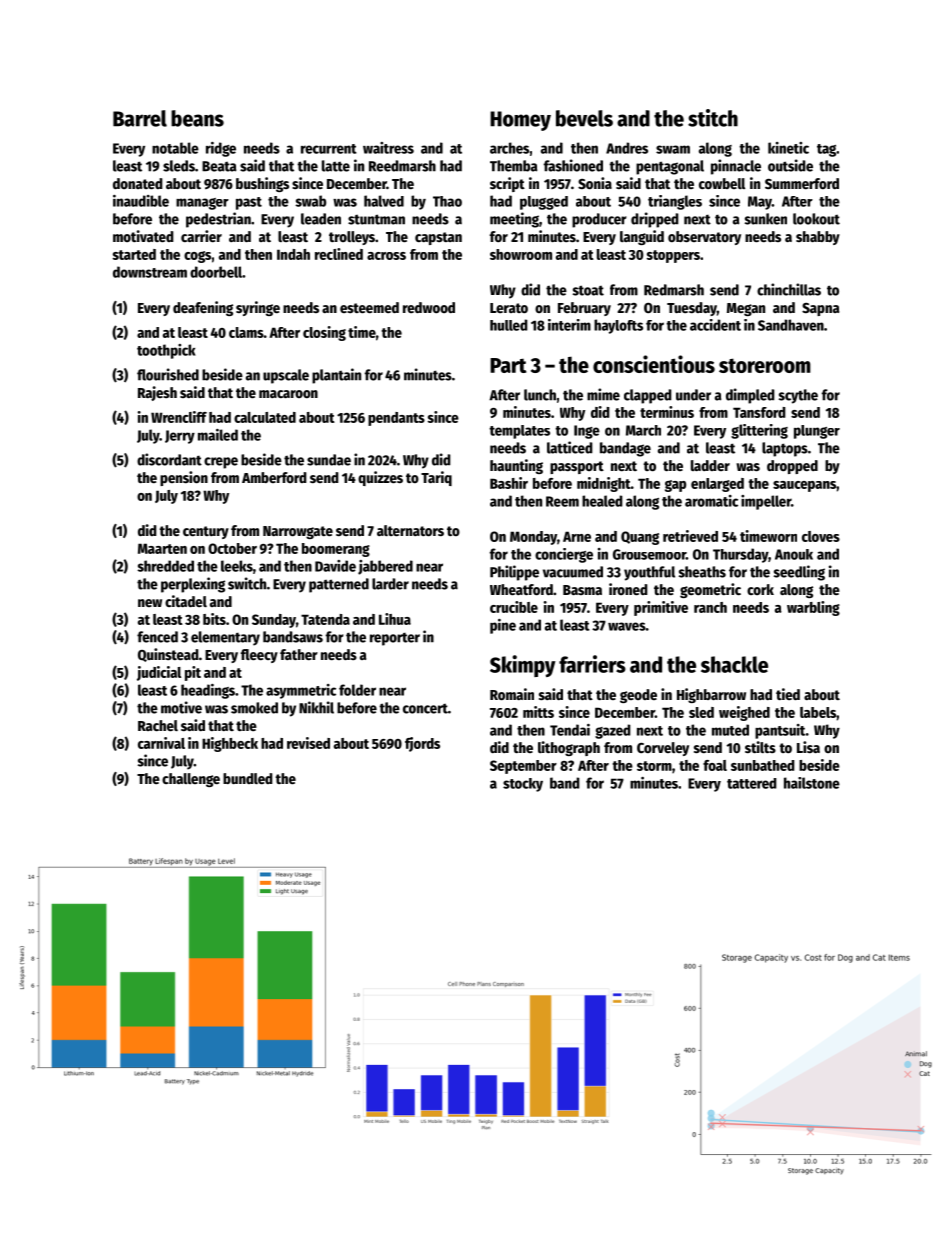  Describe the element at coordinates (673, 256) in the image. I see `stoppers` at that location.
